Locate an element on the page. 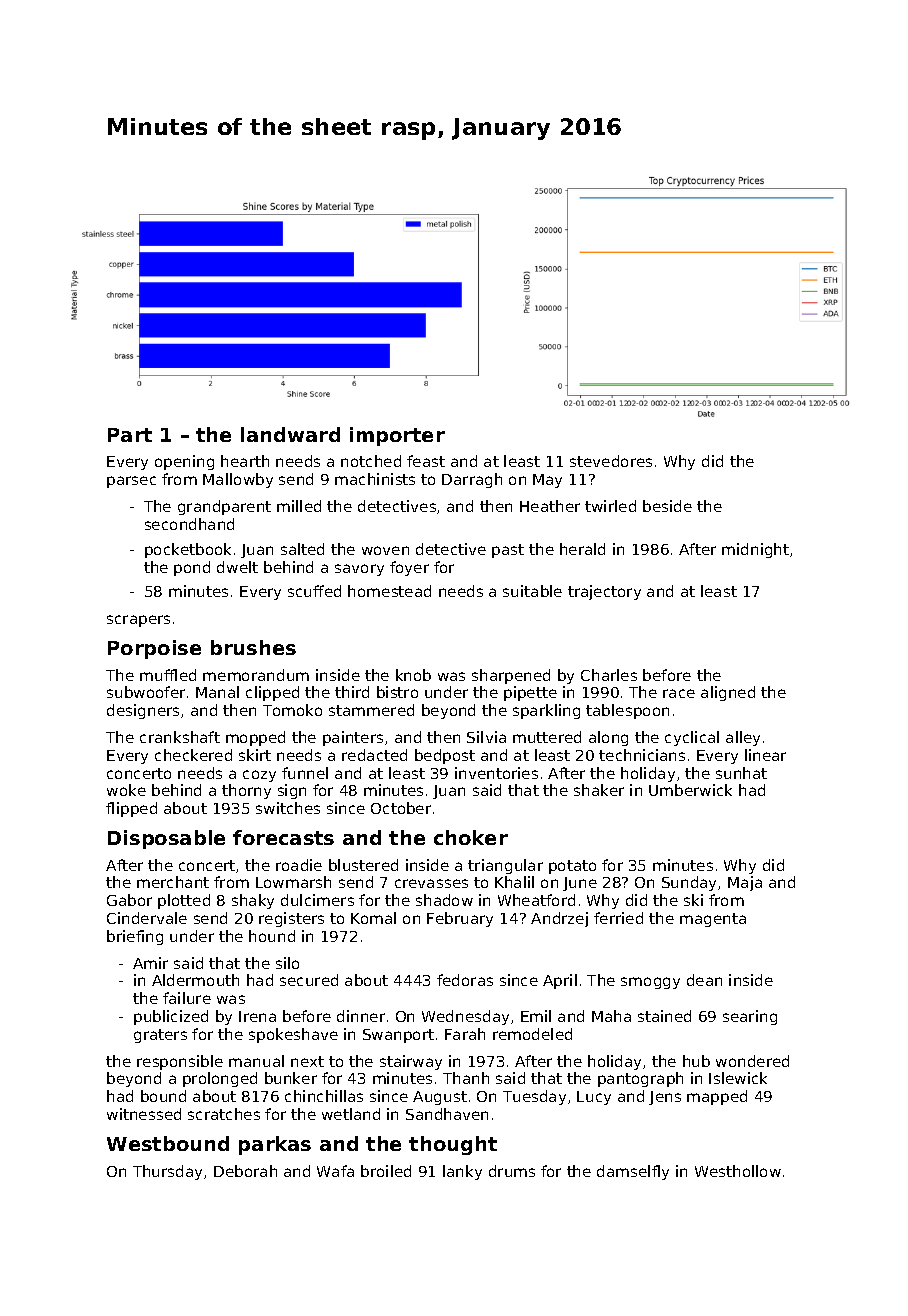 This image has width=908, height=1316. lanky is located at coordinates (462, 1172).
